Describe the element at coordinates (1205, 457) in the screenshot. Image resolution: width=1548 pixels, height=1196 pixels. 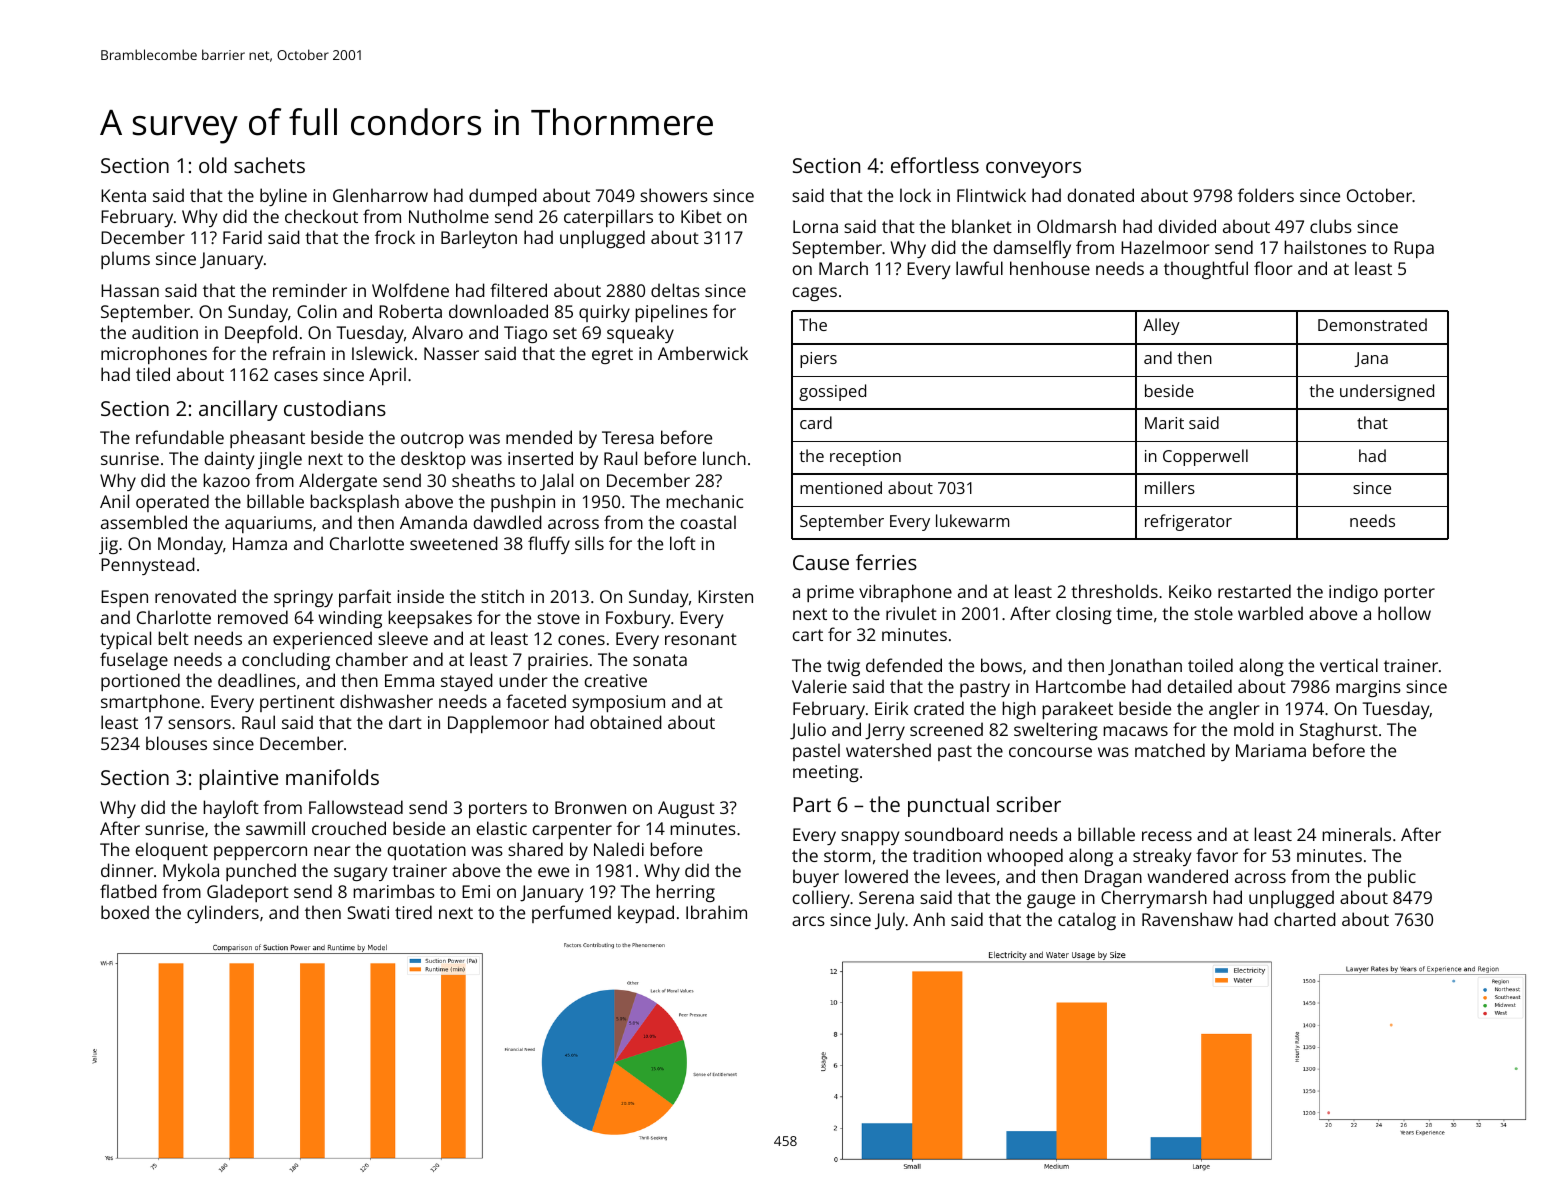
I see `Copperwell` at that location.
